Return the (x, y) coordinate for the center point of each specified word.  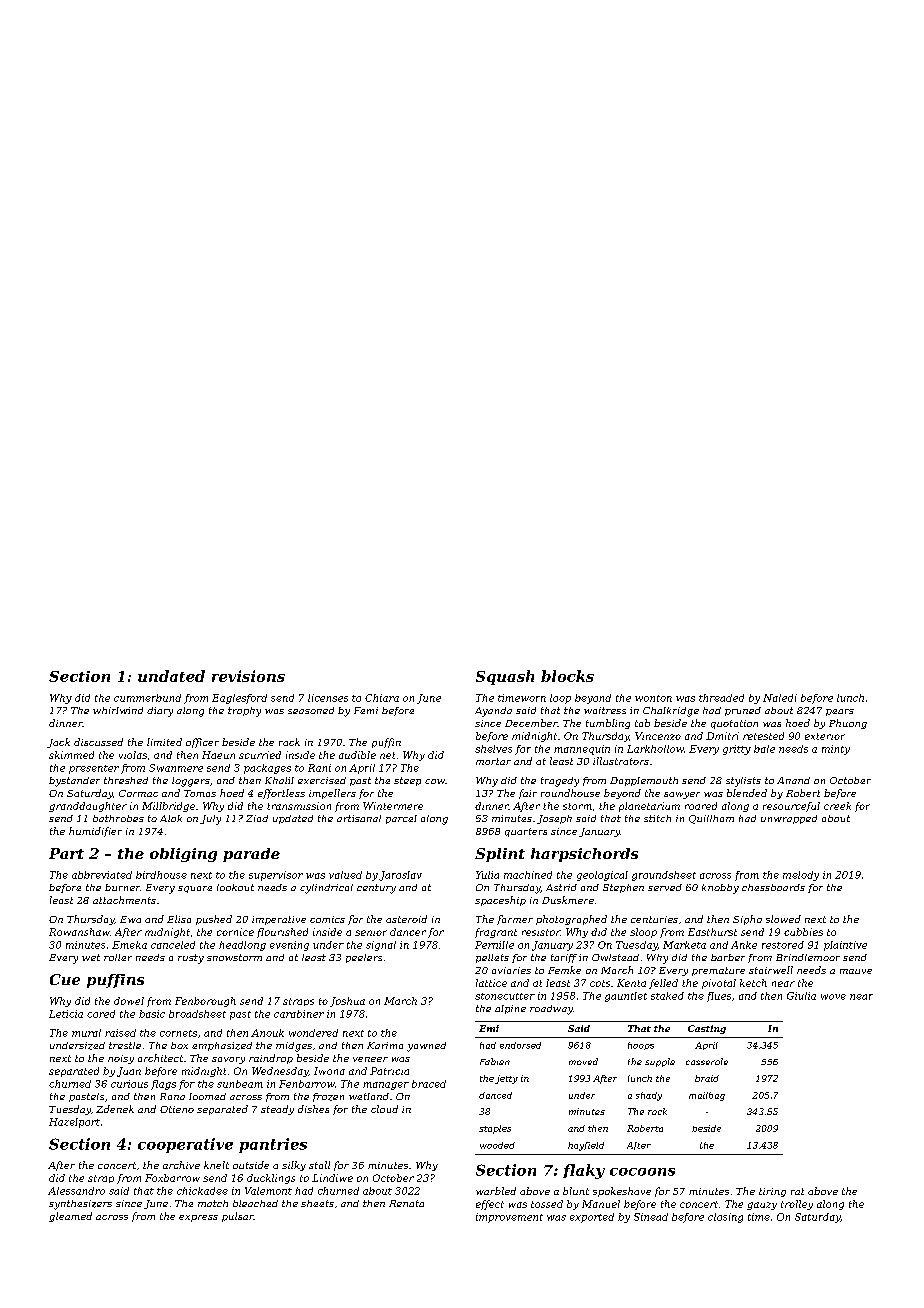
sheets (317, 1203)
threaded (721, 698)
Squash (505, 677)
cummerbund (147, 698)
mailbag (707, 1096)
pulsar (238, 1217)
